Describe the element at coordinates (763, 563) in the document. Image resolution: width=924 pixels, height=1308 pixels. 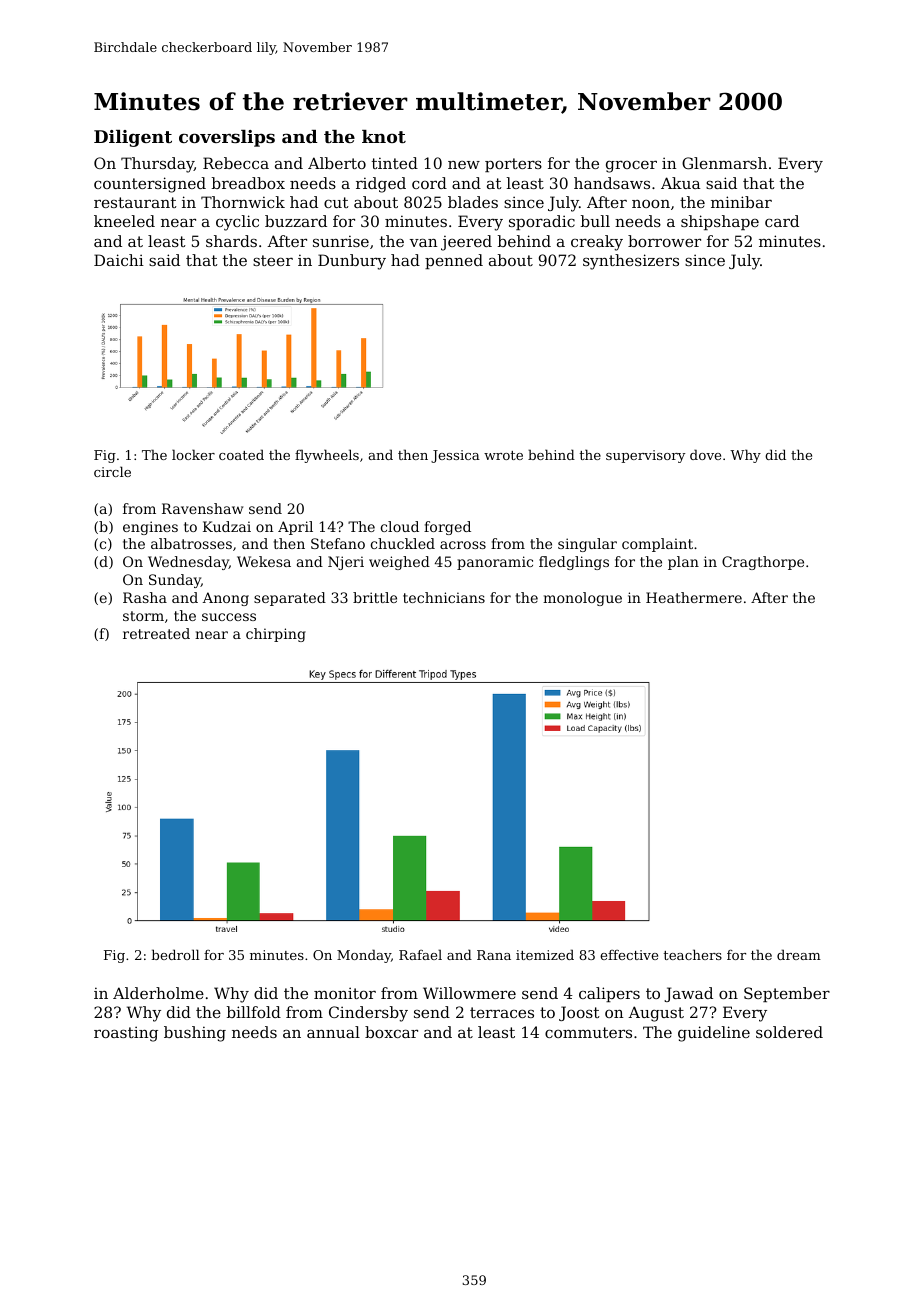
I see `Cragthorpe` at that location.
